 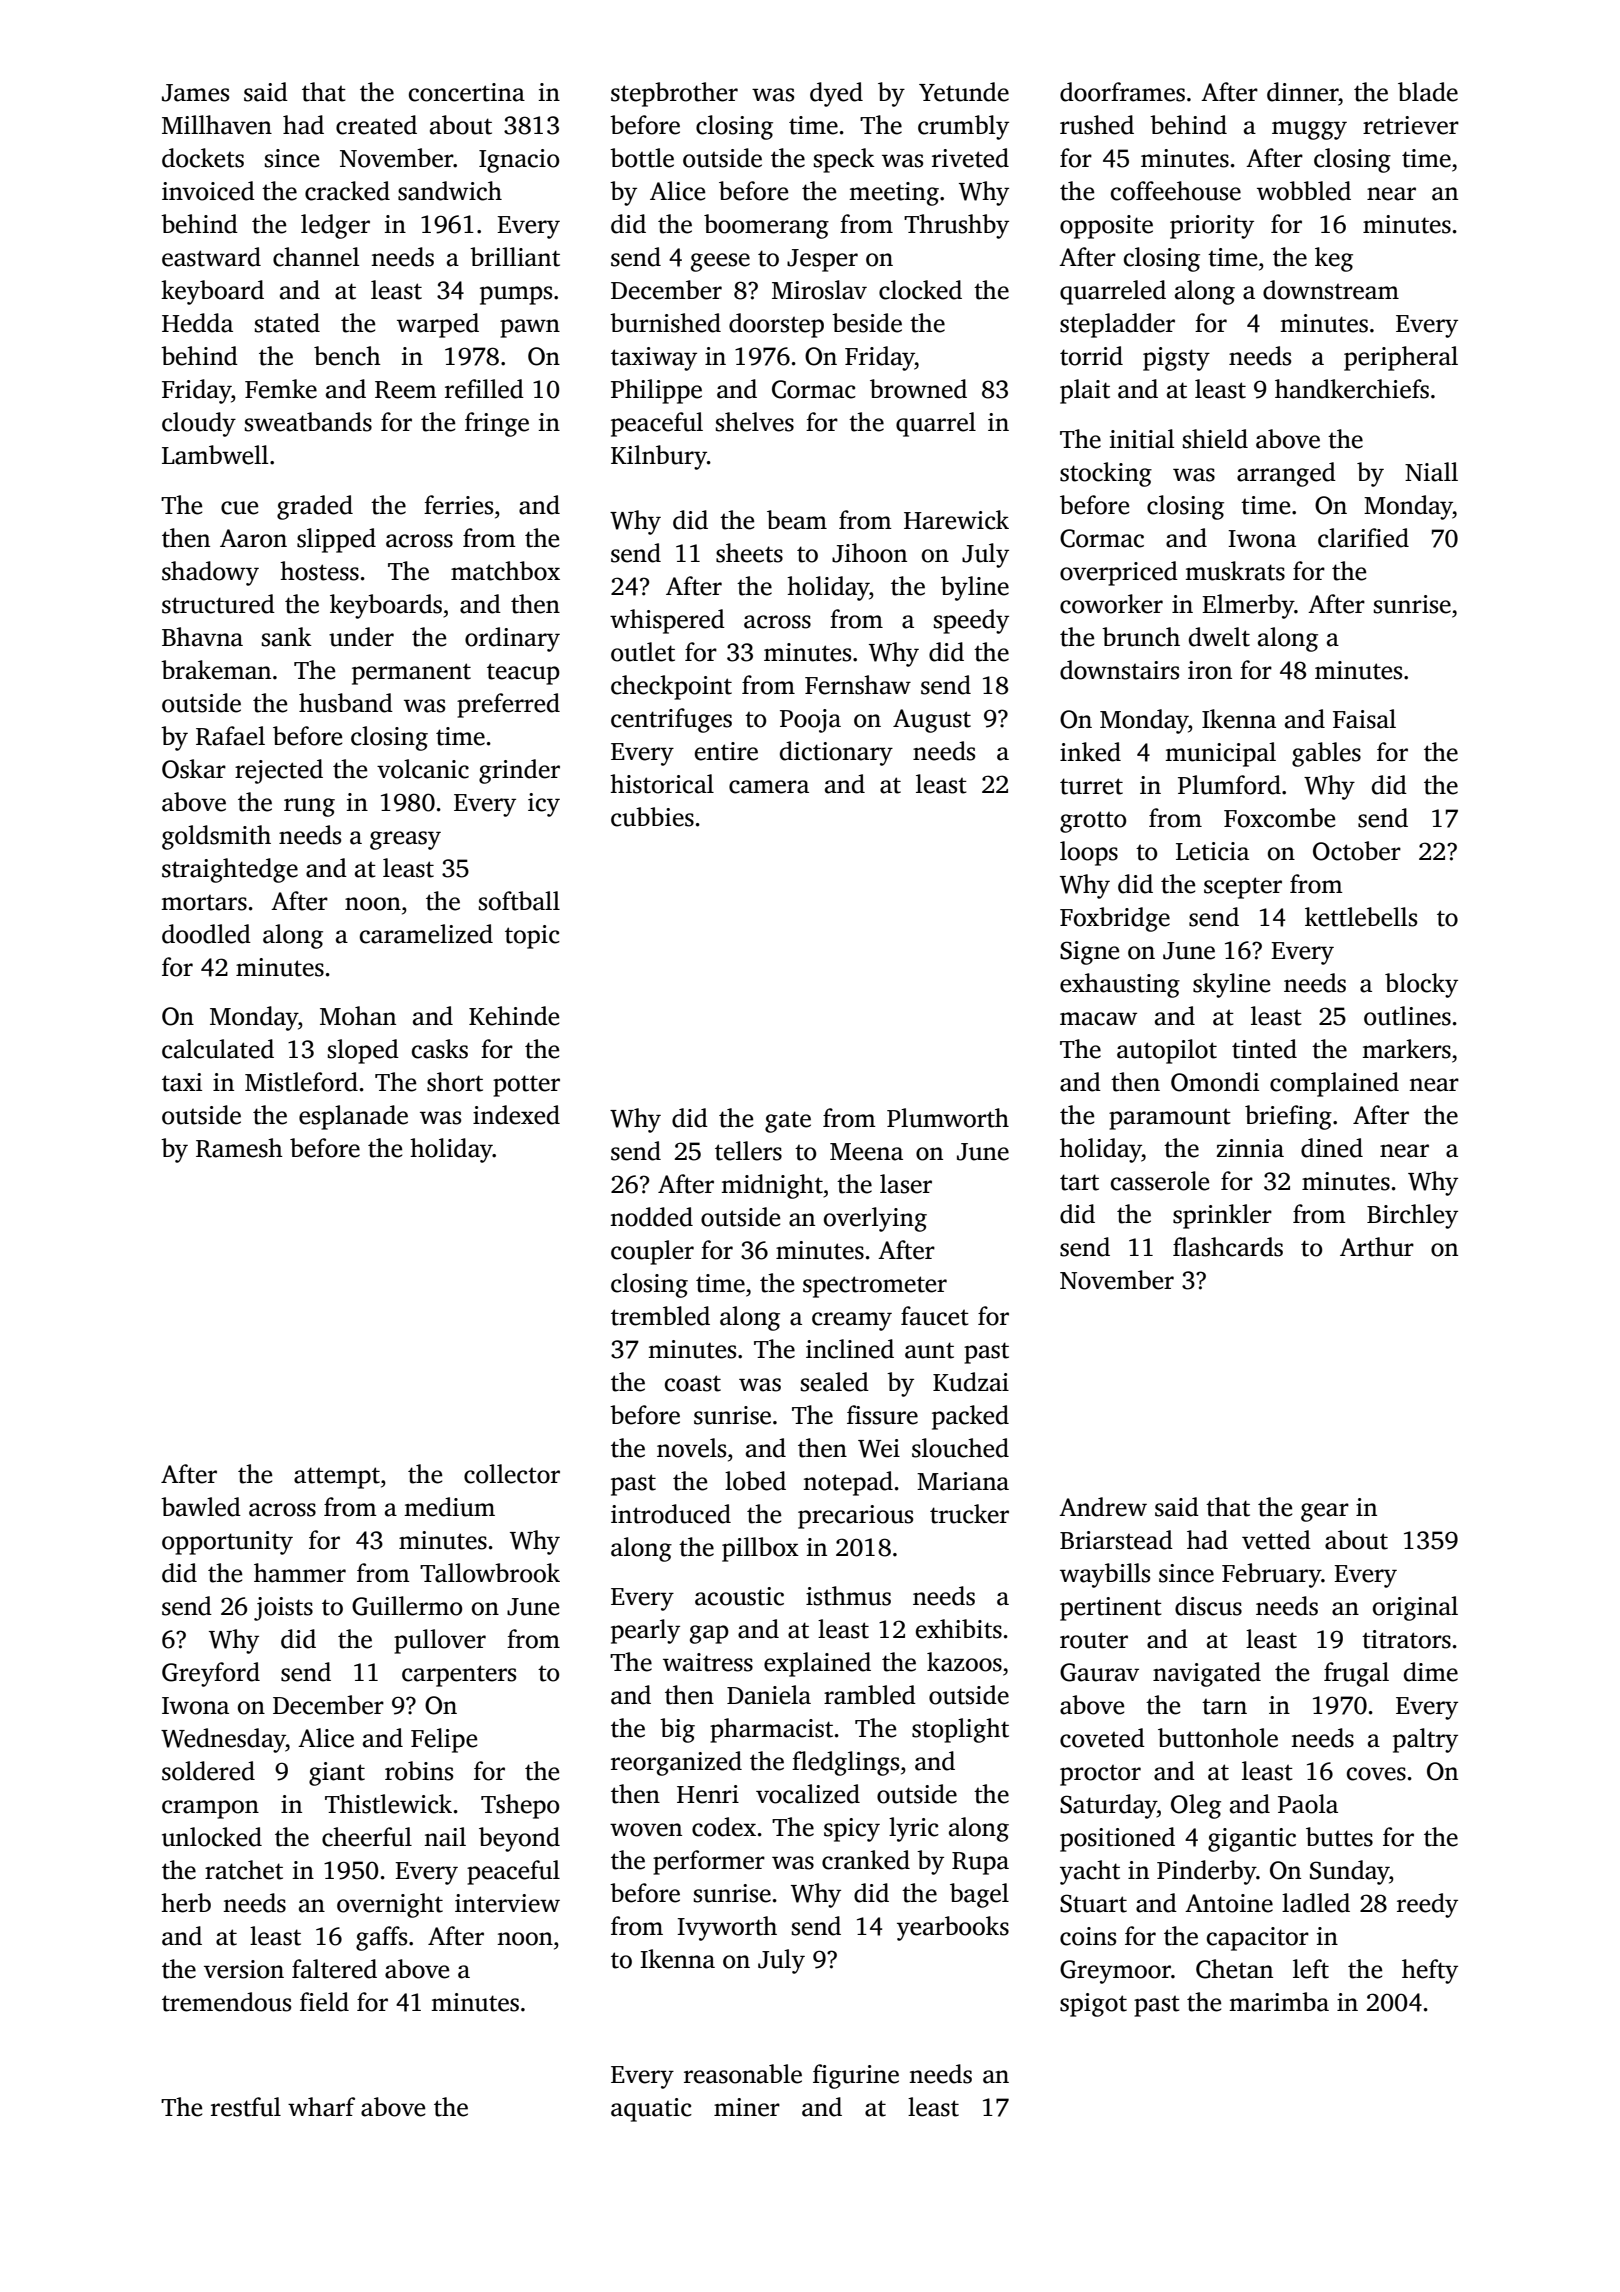 I want to click on Felipe, so click(x=444, y=1740).
